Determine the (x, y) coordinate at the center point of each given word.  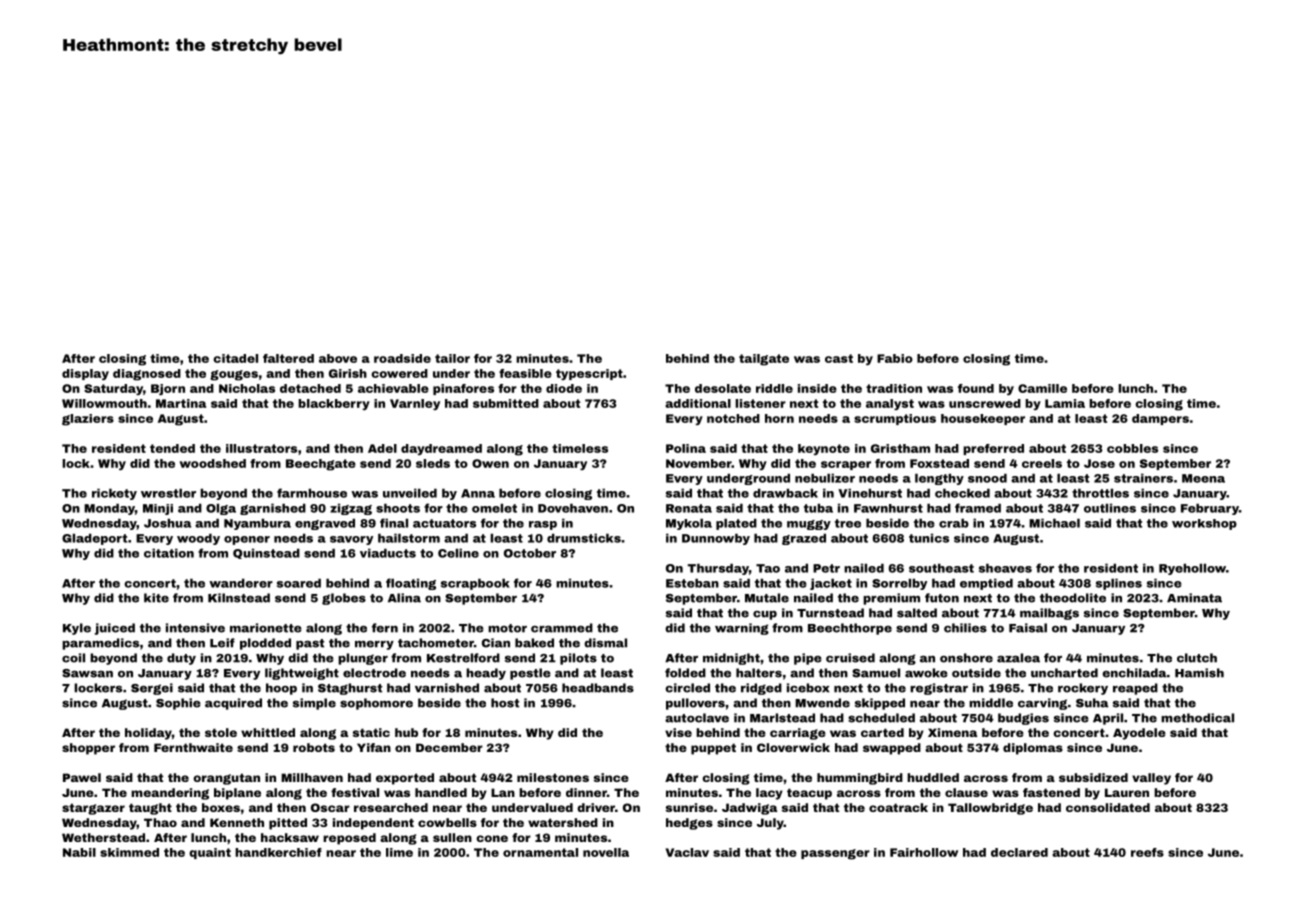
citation (169, 553)
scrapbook (475, 584)
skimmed (129, 852)
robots (314, 747)
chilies (965, 628)
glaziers (88, 420)
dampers (1160, 419)
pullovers (695, 704)
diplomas (1033, 749)
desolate (723, 388)
